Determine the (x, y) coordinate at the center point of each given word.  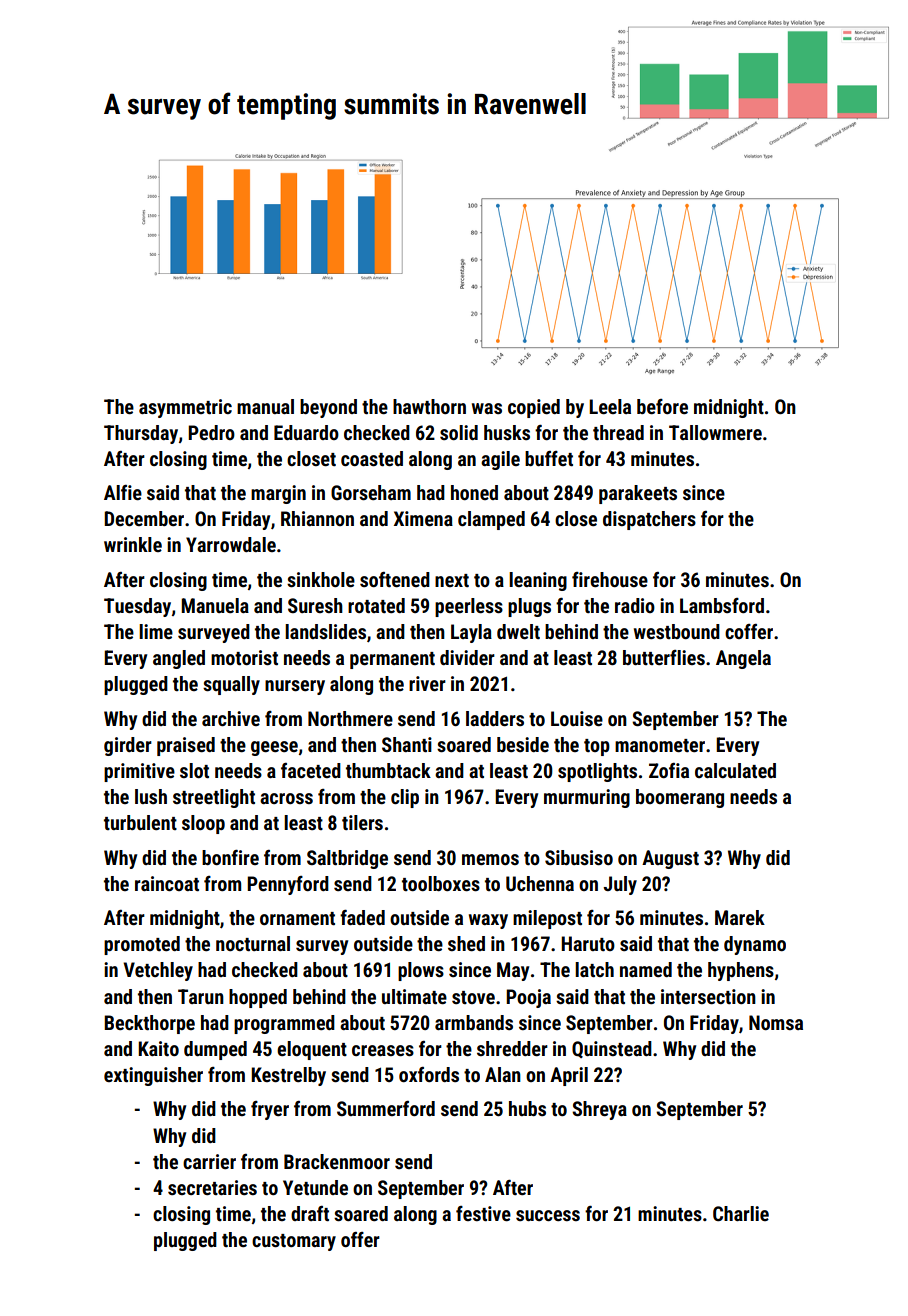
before (662, 406)
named (646, 969)
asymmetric (185, 408)
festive (483, 1213)
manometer (660, 745)
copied (534, 408)
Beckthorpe (149, 1024)
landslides (325, 631)
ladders (495, 718)
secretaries (212, 1187)
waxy (488, 921)
